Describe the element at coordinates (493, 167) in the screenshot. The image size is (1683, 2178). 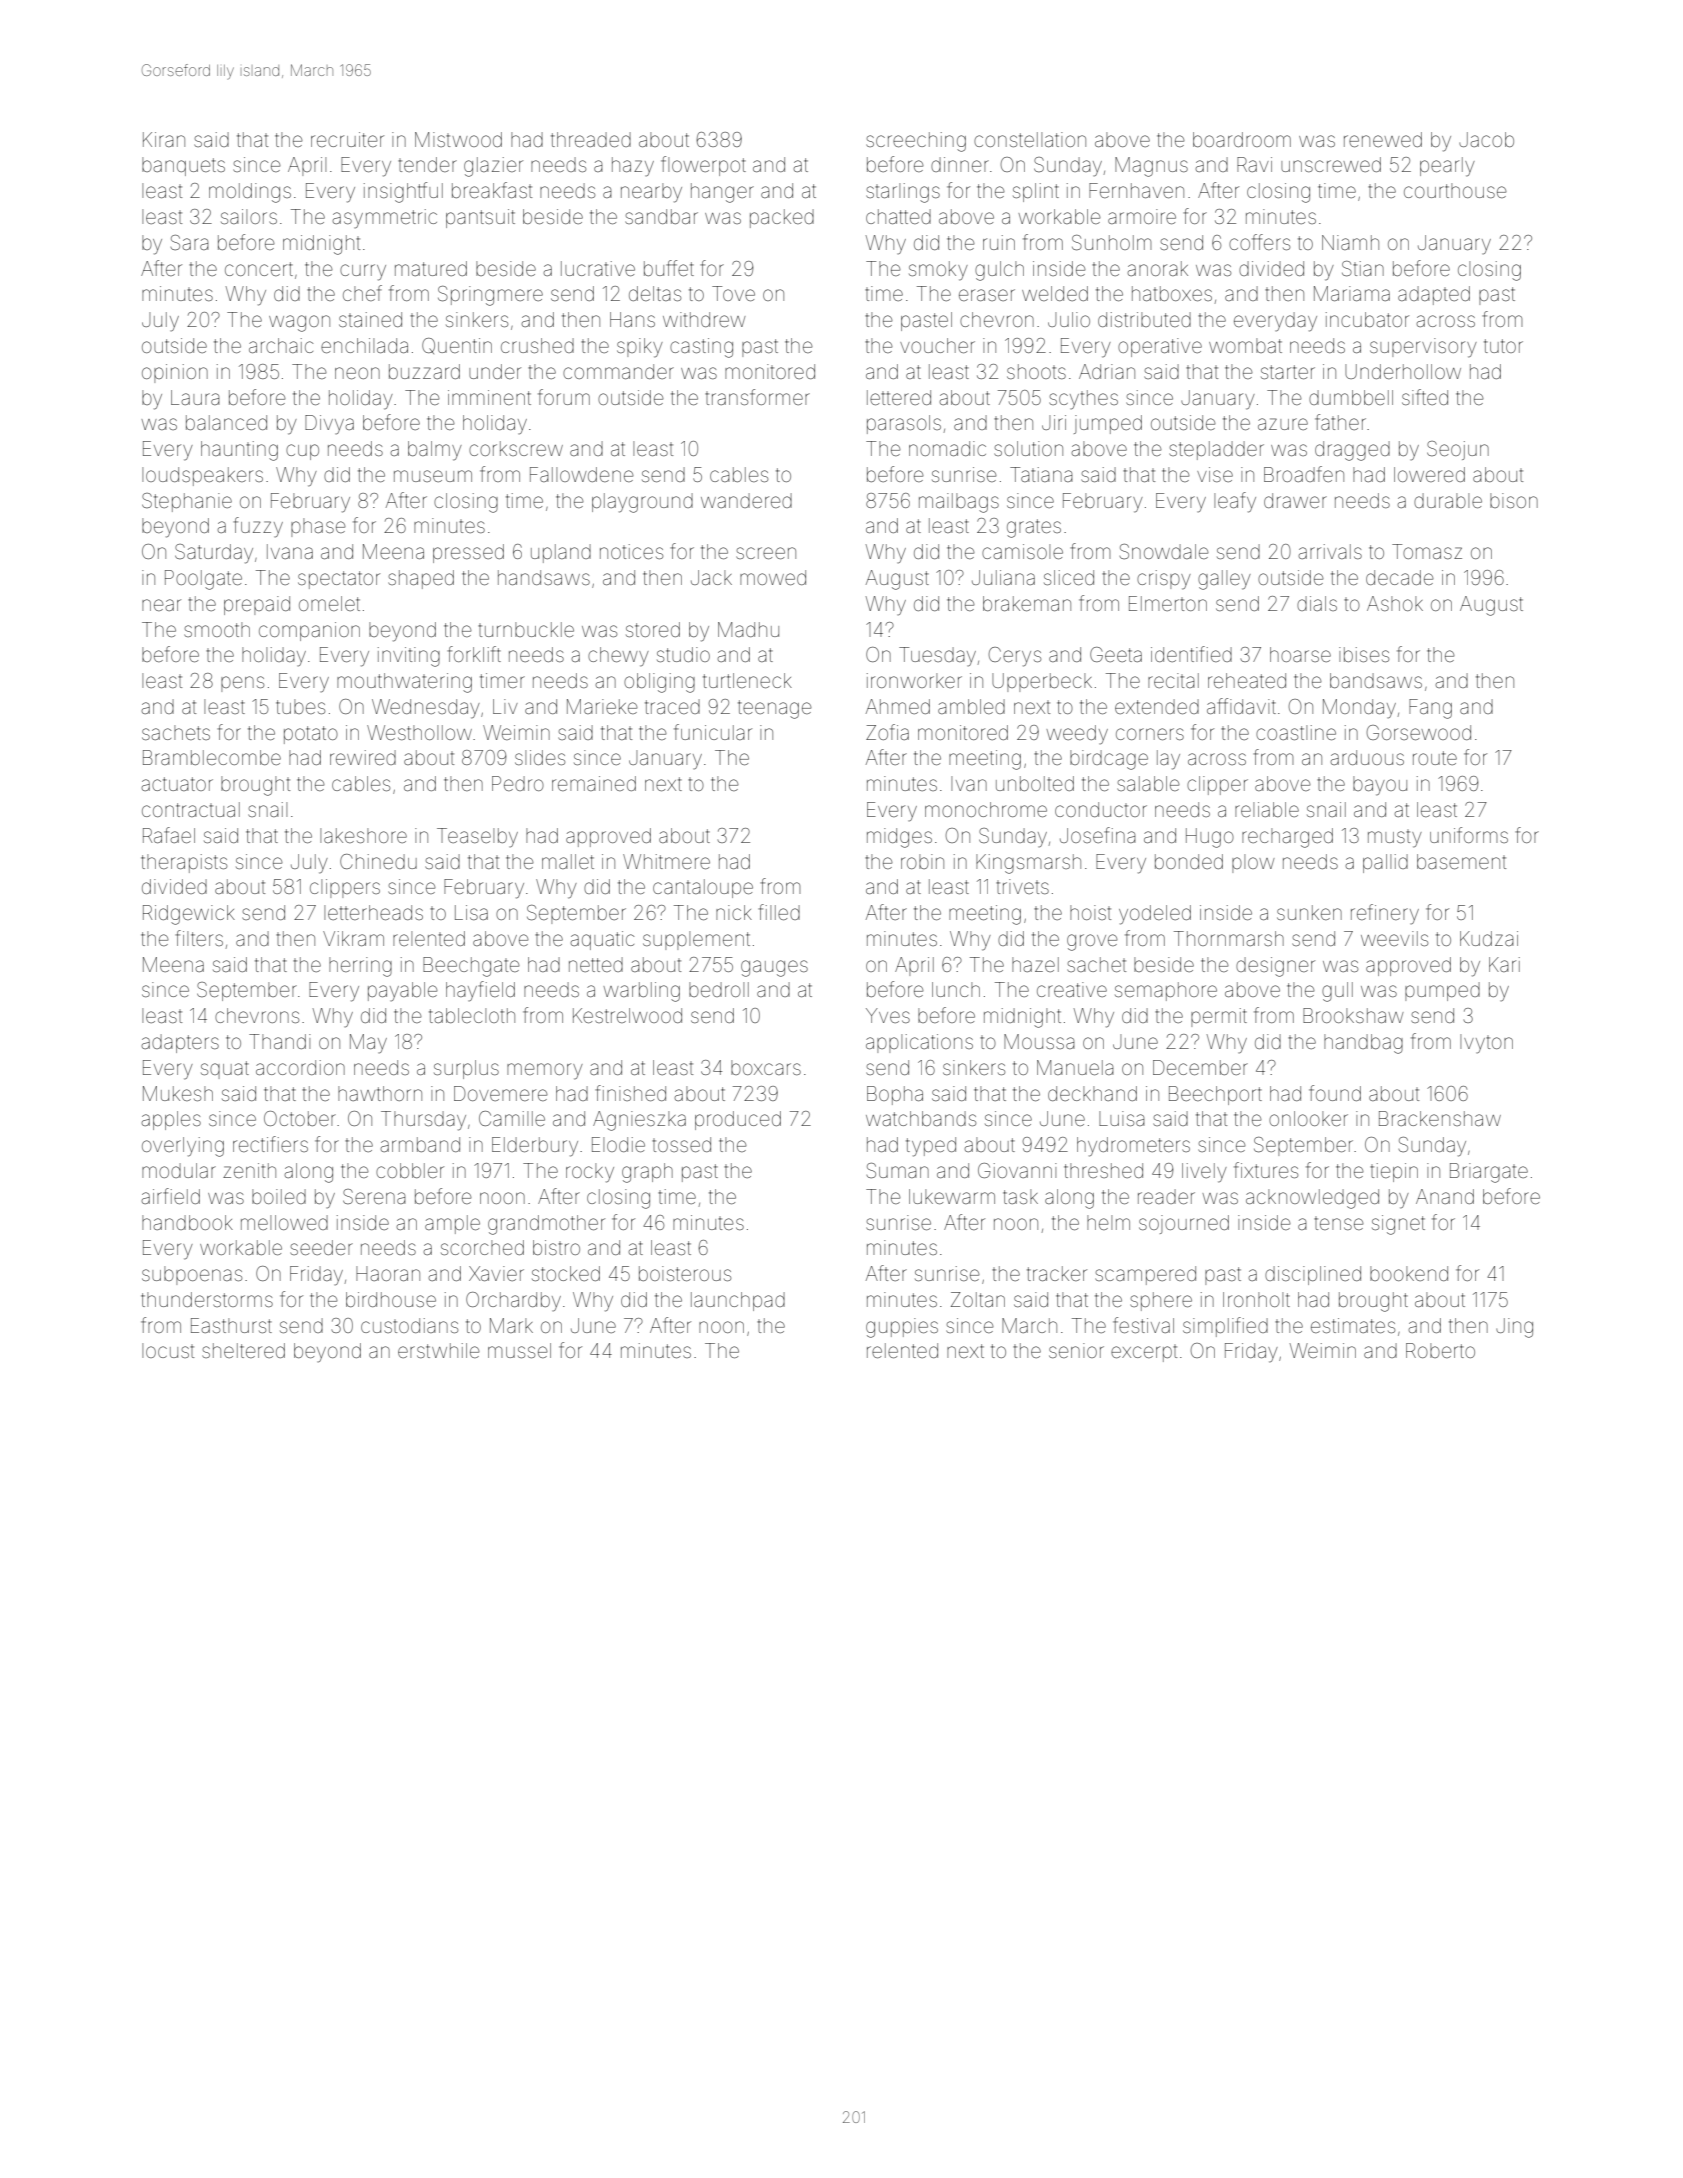
I see `glazier` at that location.
